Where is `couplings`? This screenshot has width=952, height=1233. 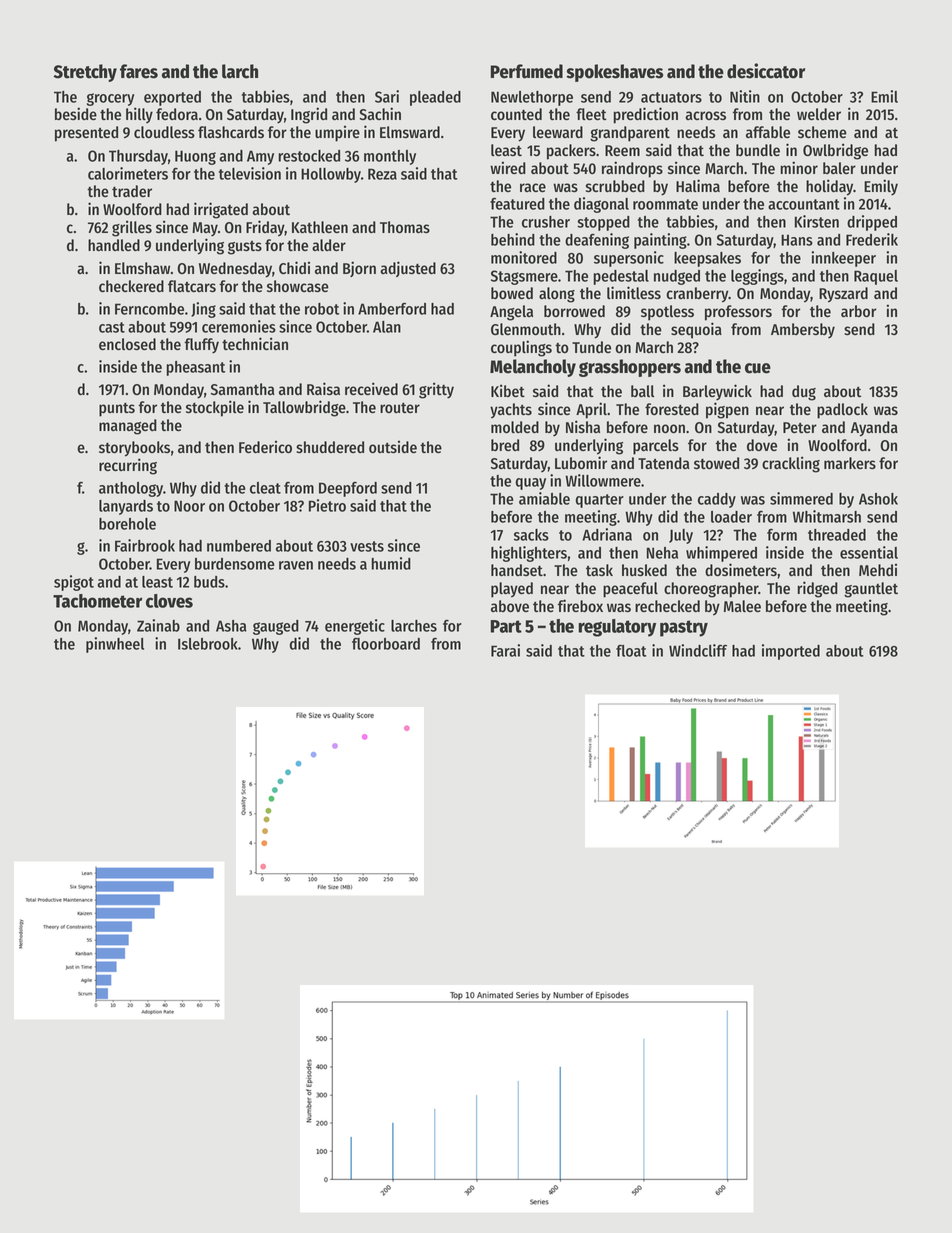
couplings is located at coordinates (521, 348).
